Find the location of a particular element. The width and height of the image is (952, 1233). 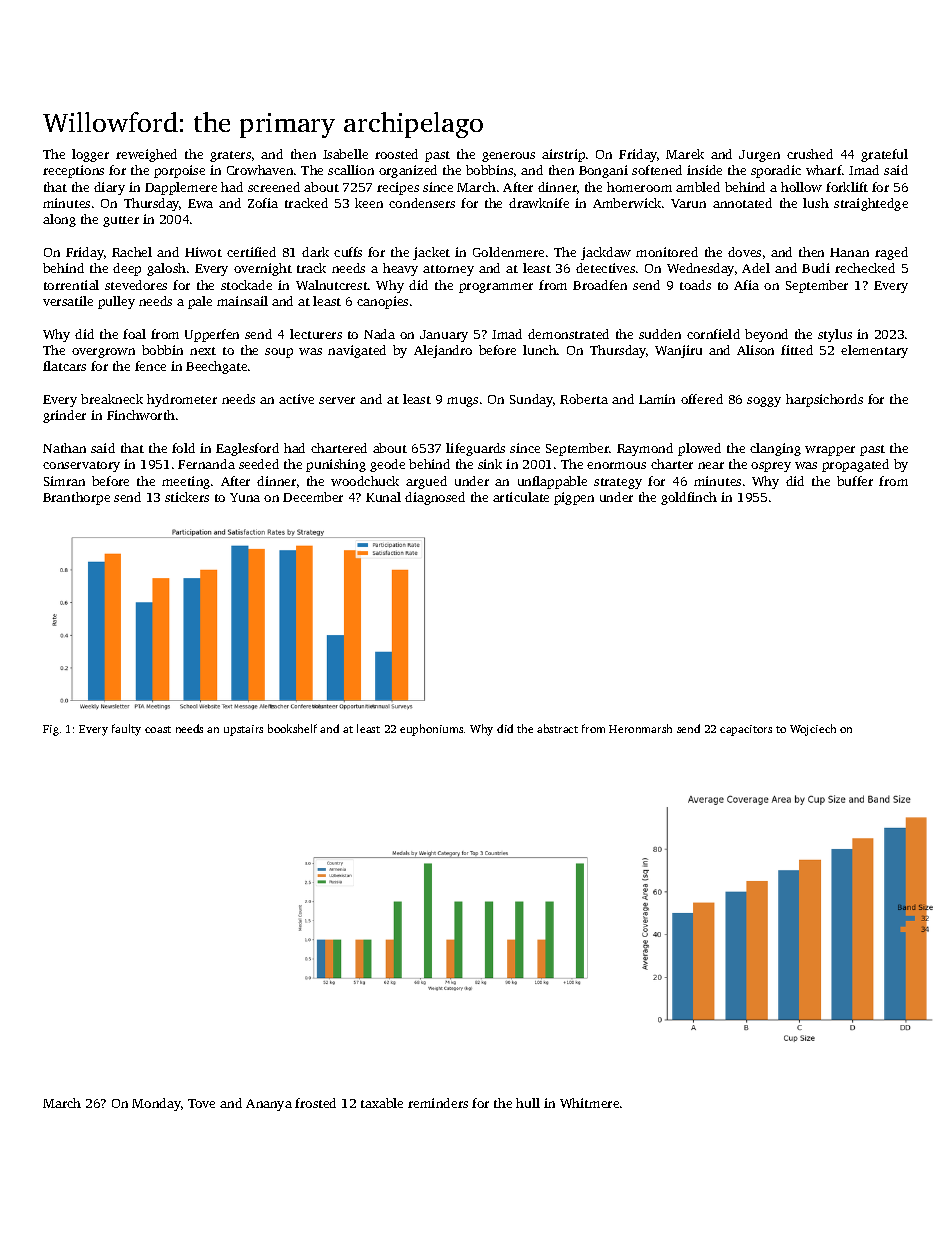

crushed is located at coordinates (810, 154).
